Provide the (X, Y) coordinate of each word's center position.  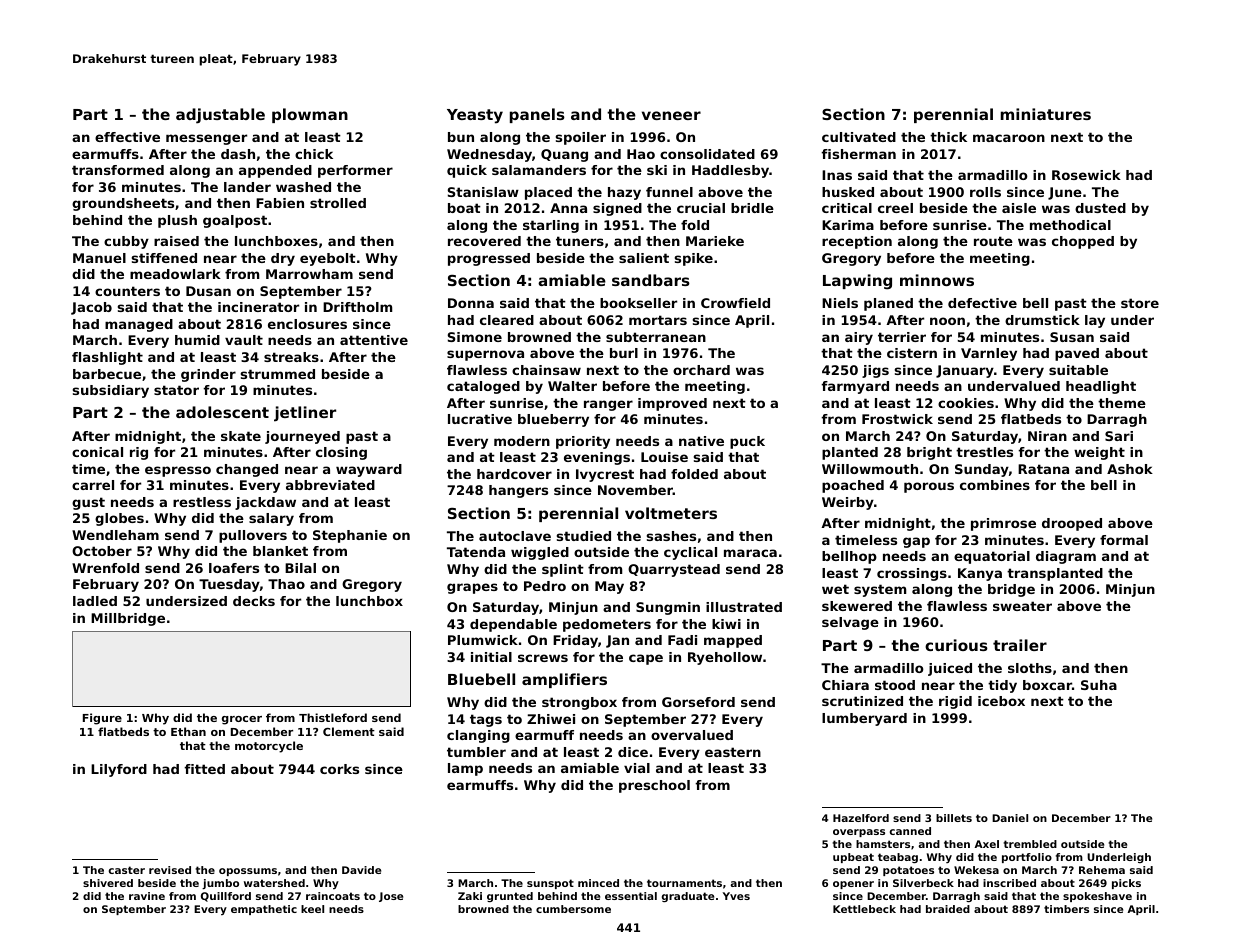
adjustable (220, 116)
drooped (1072, 524)
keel (312, 909)
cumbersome (573, 909)
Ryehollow (725, 658)
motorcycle (269, 747)
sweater (1022, 606)
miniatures (1046, 114)
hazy (624, 193)
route (993, 241)
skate (241, 436)
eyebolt (328, 259)
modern (522, 441)
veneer (671, 115)
